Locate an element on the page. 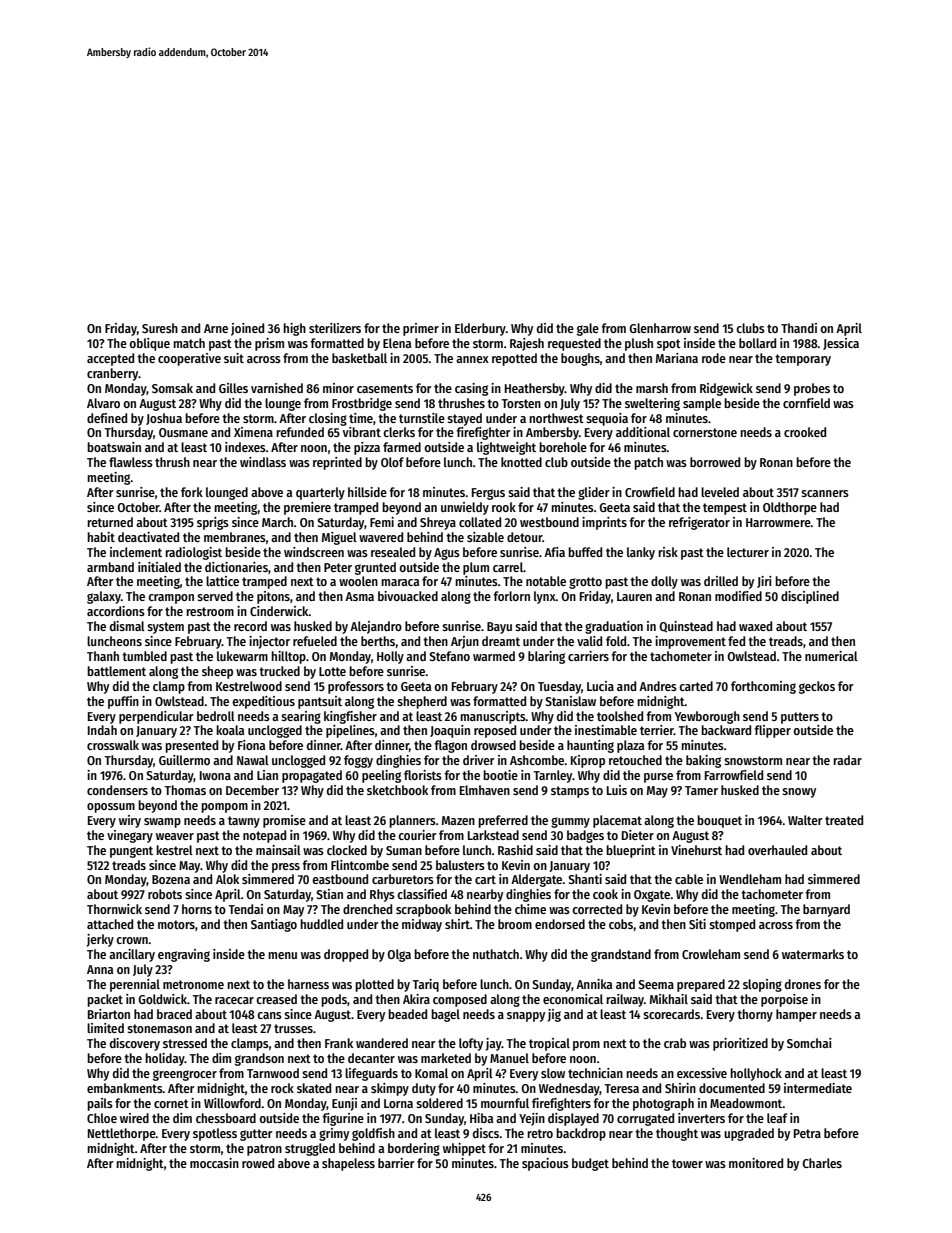 The width and height of the document is (952, 1233). discovery is located at coordinates (135, 1044).
